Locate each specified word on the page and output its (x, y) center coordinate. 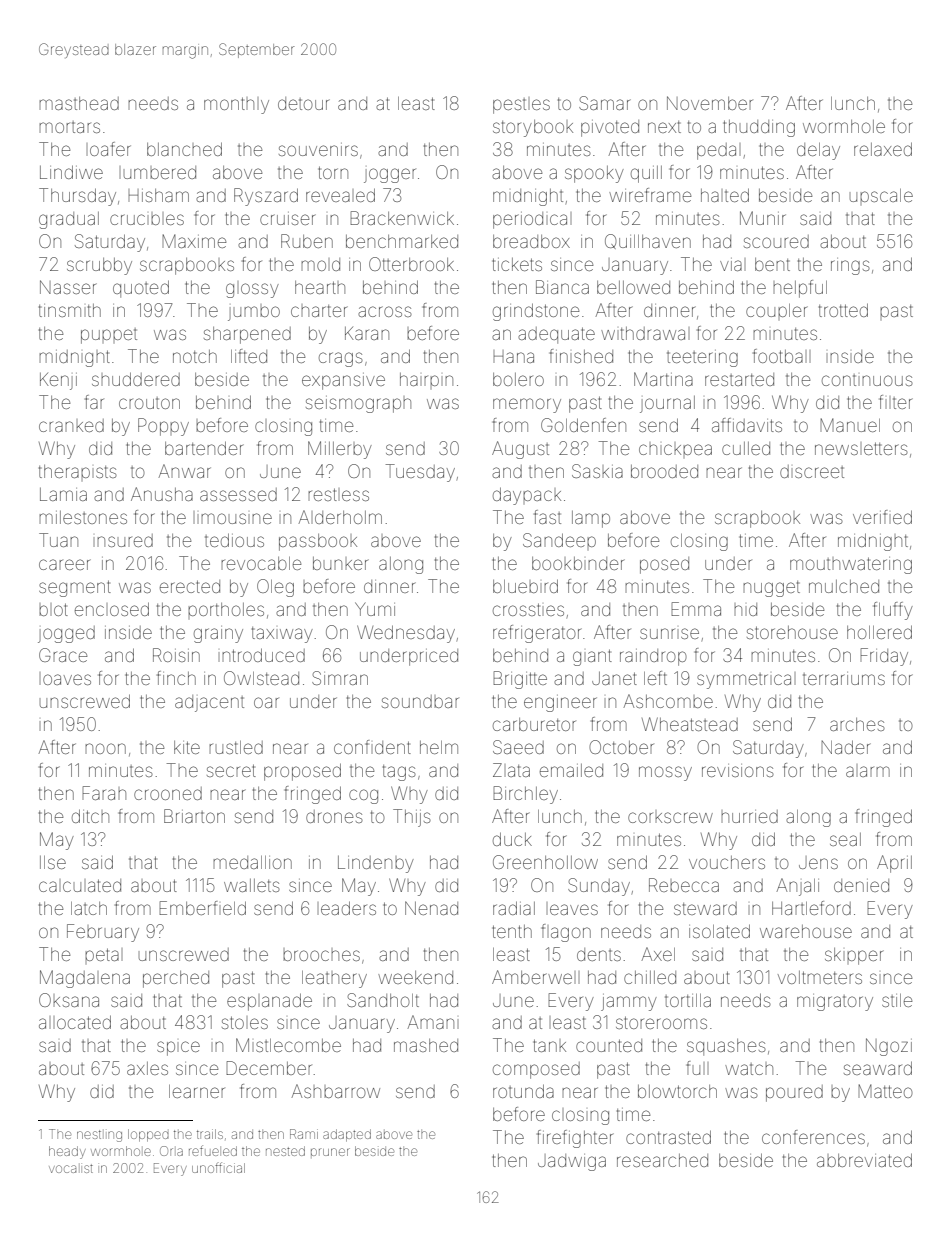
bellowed (633, 287)
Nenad (431, 908)
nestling (99, 1136)
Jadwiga (572, 1162)
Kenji (58, 381)
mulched (844, 586)
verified (882, 517)
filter (896, 402)
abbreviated (864, 1160)
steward (705, 908)
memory (527, 405)
